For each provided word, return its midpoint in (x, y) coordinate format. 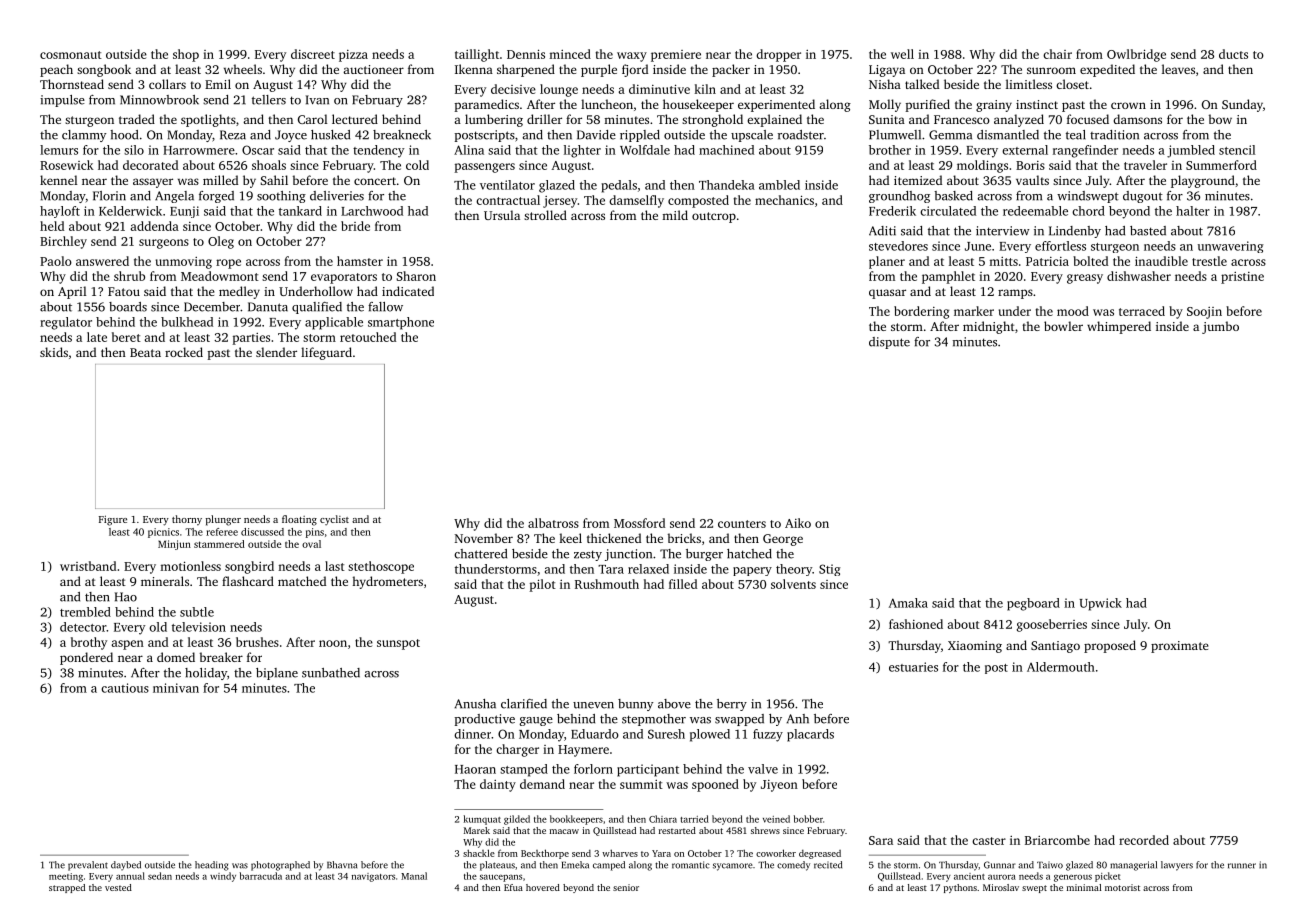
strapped (67, 888)
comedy (793, 866)
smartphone (401, 323)
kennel (58, 180)
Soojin (1204, 313)
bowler (1063, 326)
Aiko (798, 523)
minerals (165, 581)
